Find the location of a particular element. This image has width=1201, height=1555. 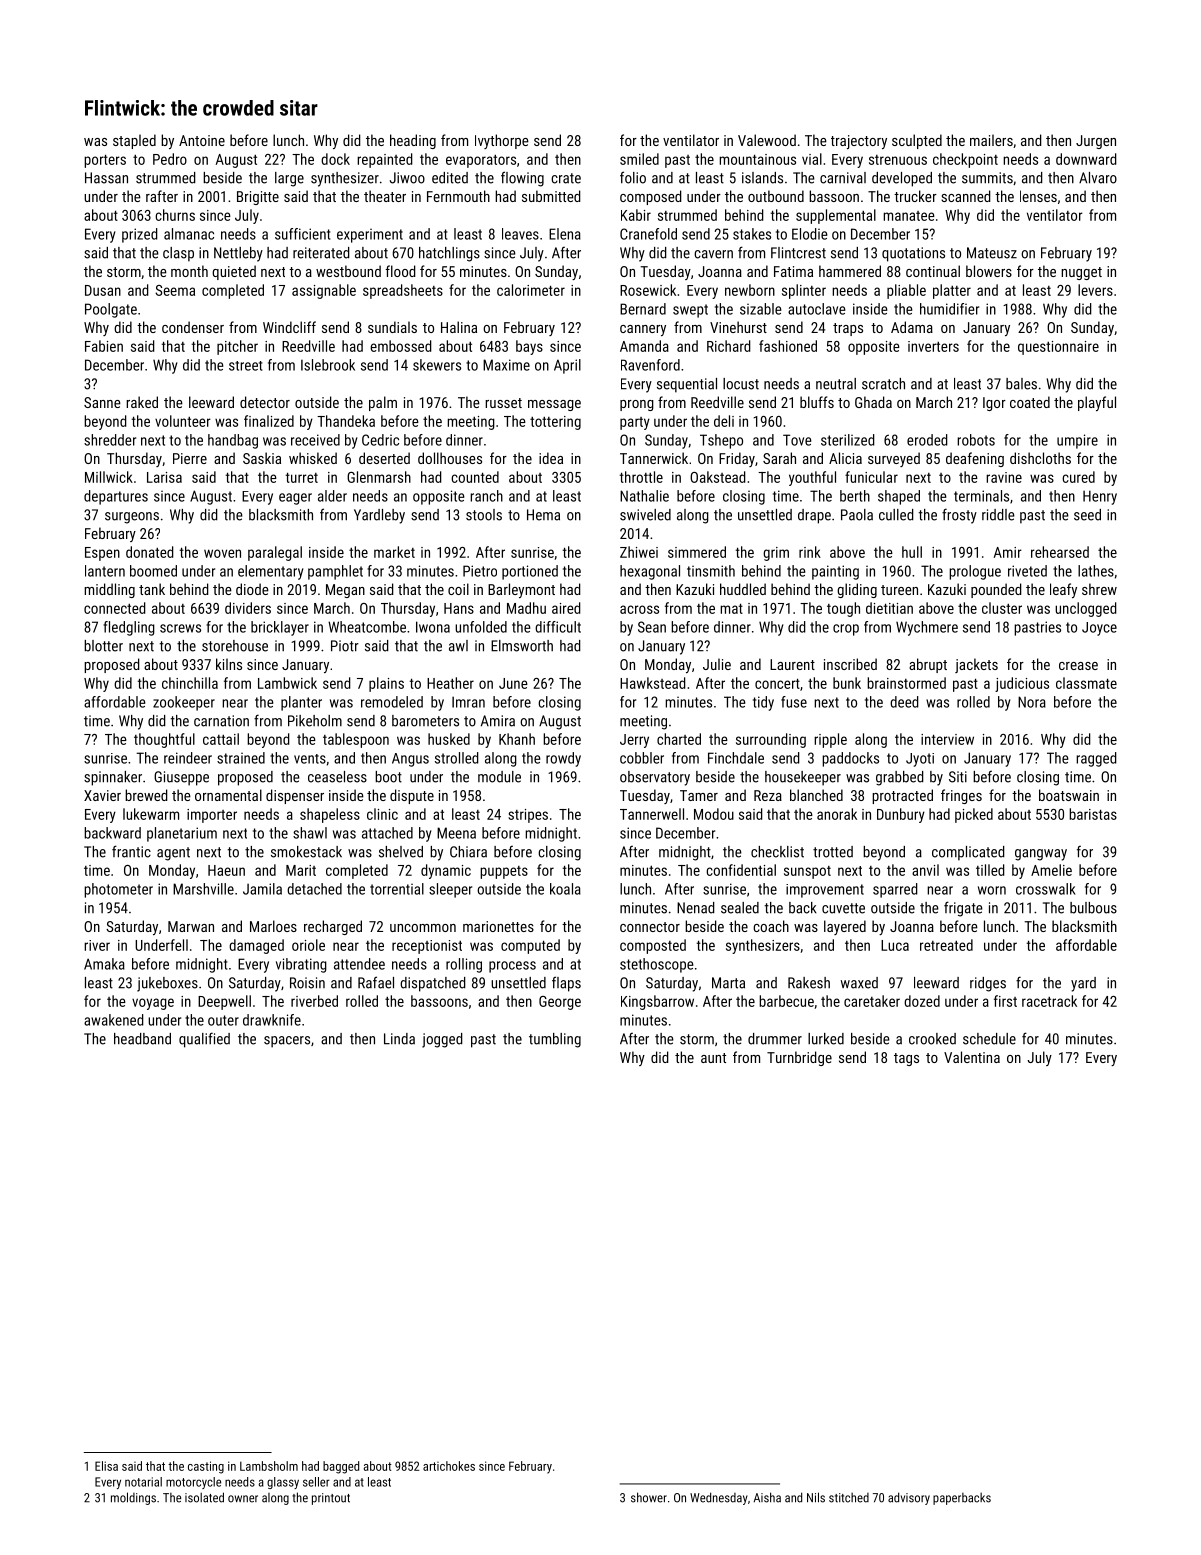

voyage is located at coordinates (153, 1004).
